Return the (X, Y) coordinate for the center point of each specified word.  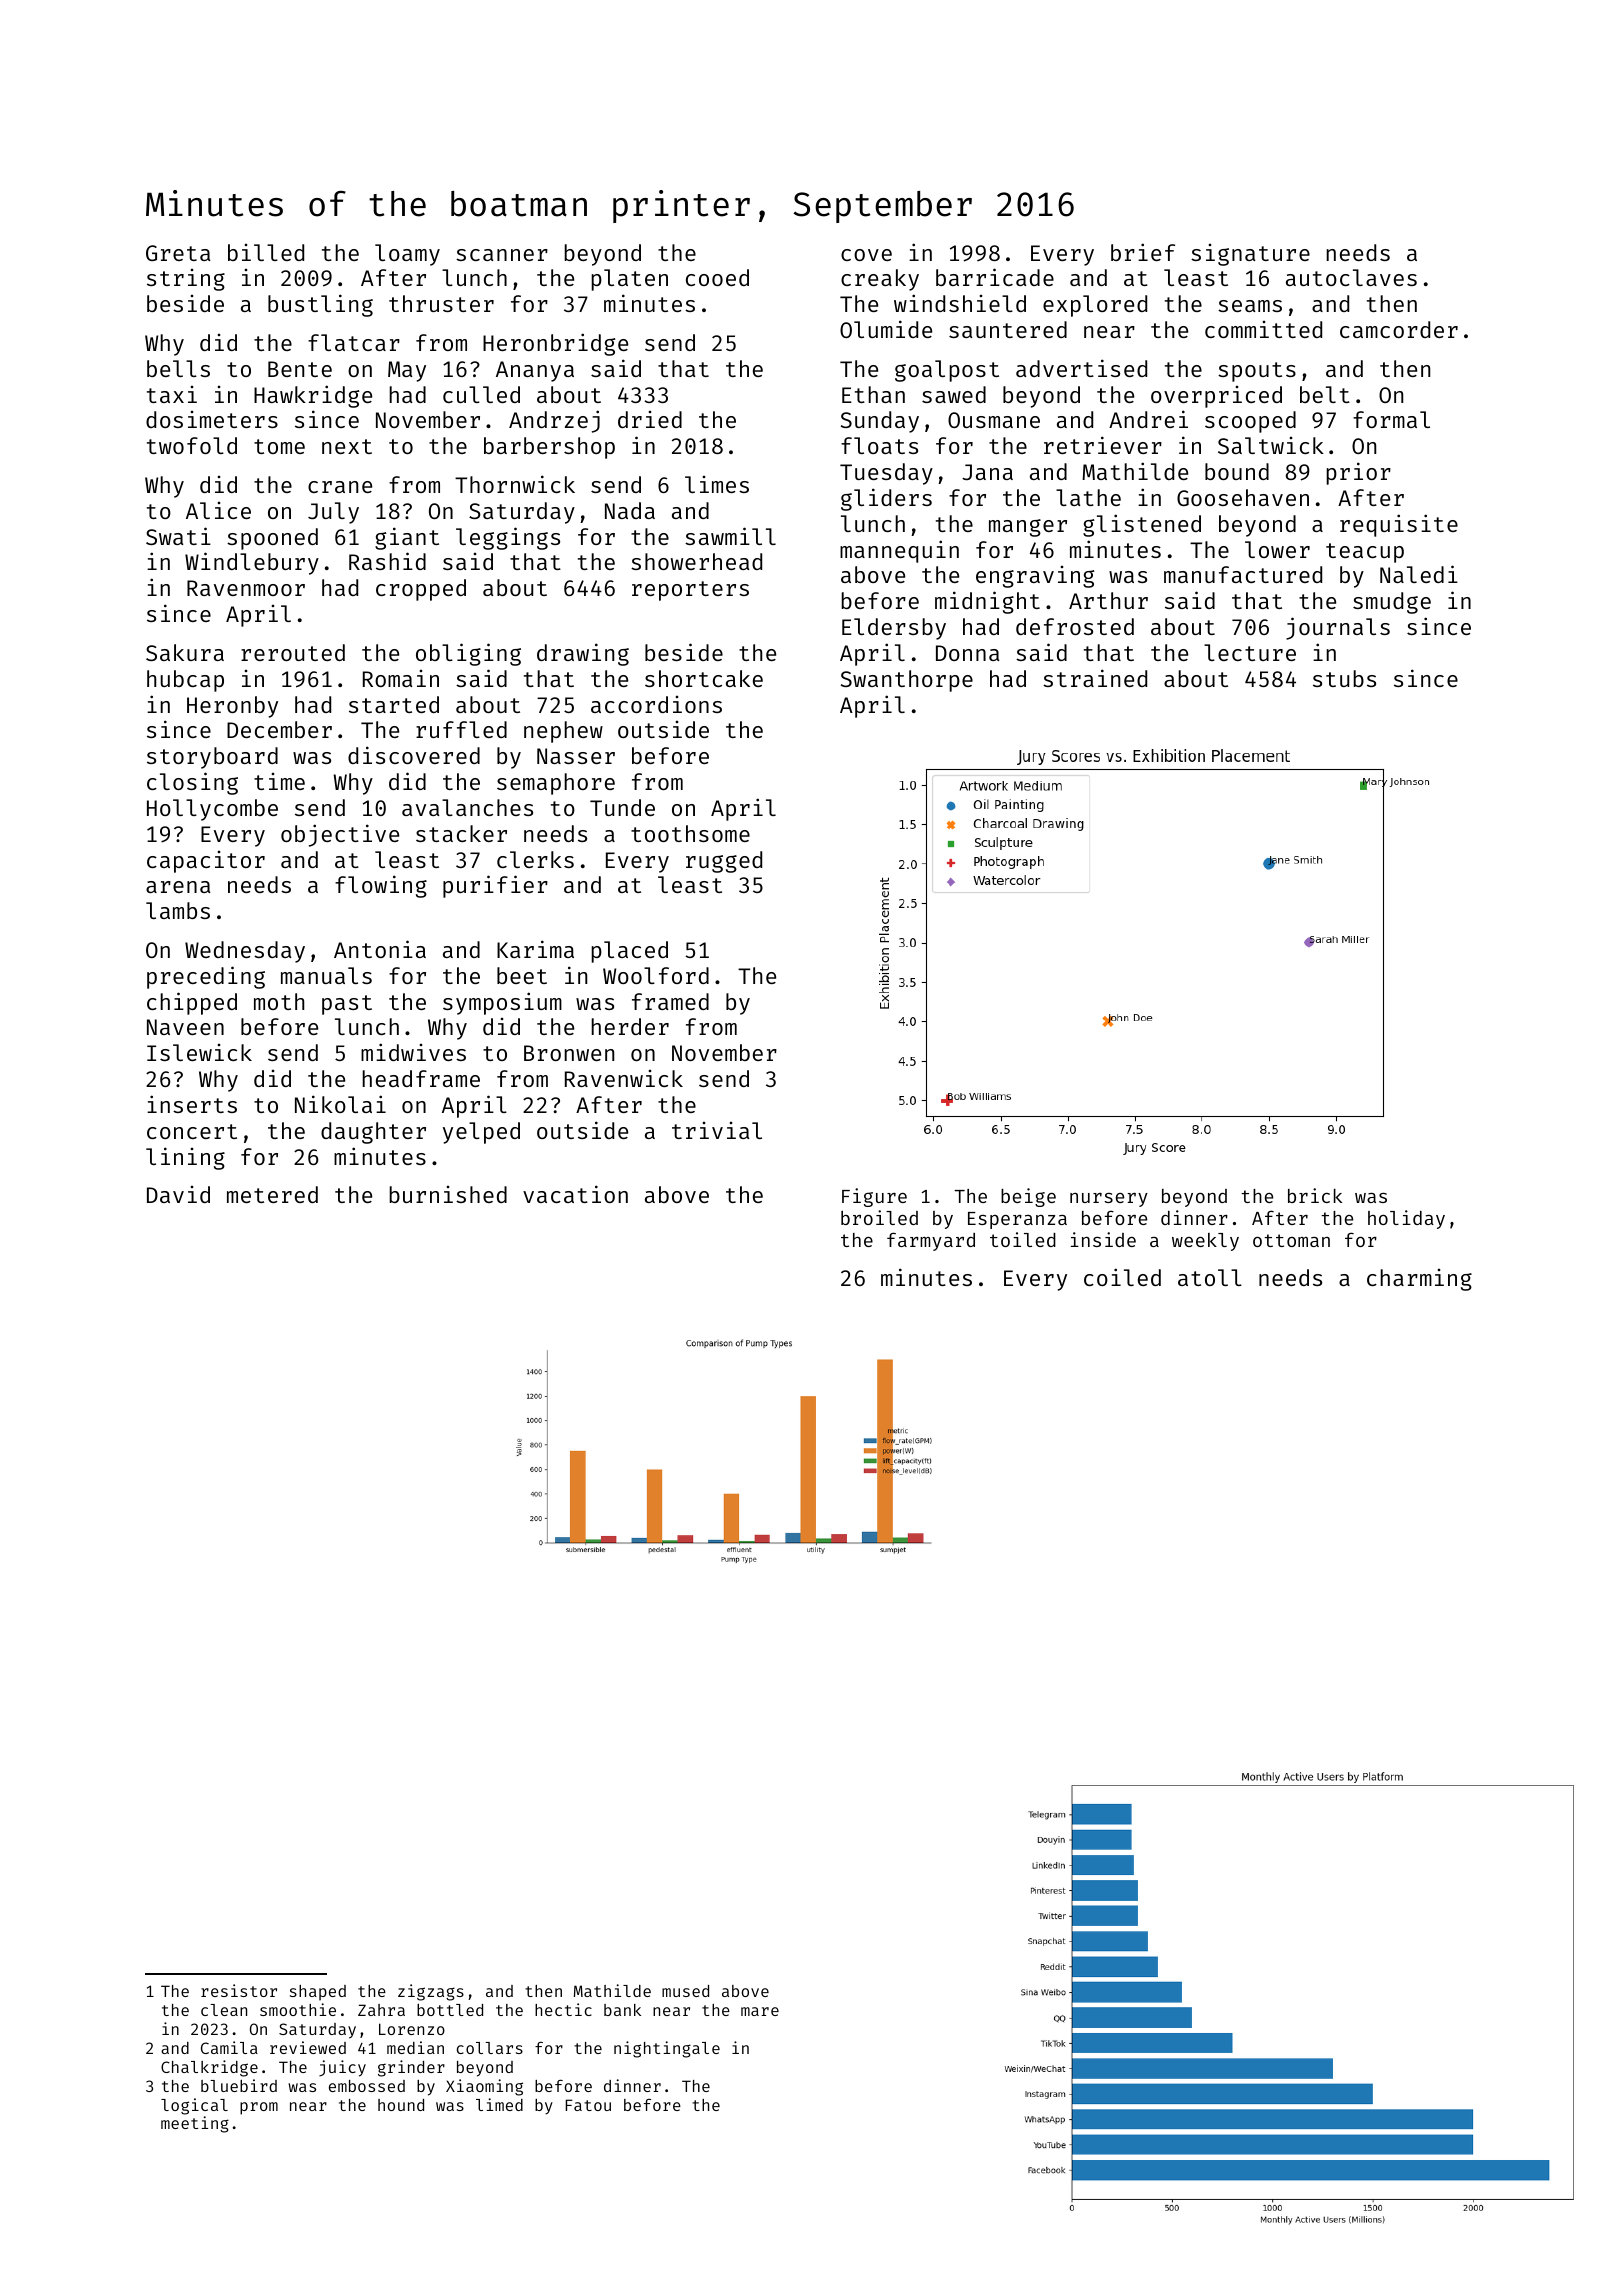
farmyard (931, 1241)
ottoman (1291, 1240)
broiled (879, 1217)
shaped (318, 1993)
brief (1143, 252)
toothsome (690, 833)
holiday (1406, 1219)
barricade (995, 277)
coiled (1122, 1277)
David (178, 1194)
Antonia (380, 949)
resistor (239, 1990)
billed (266, 252)
